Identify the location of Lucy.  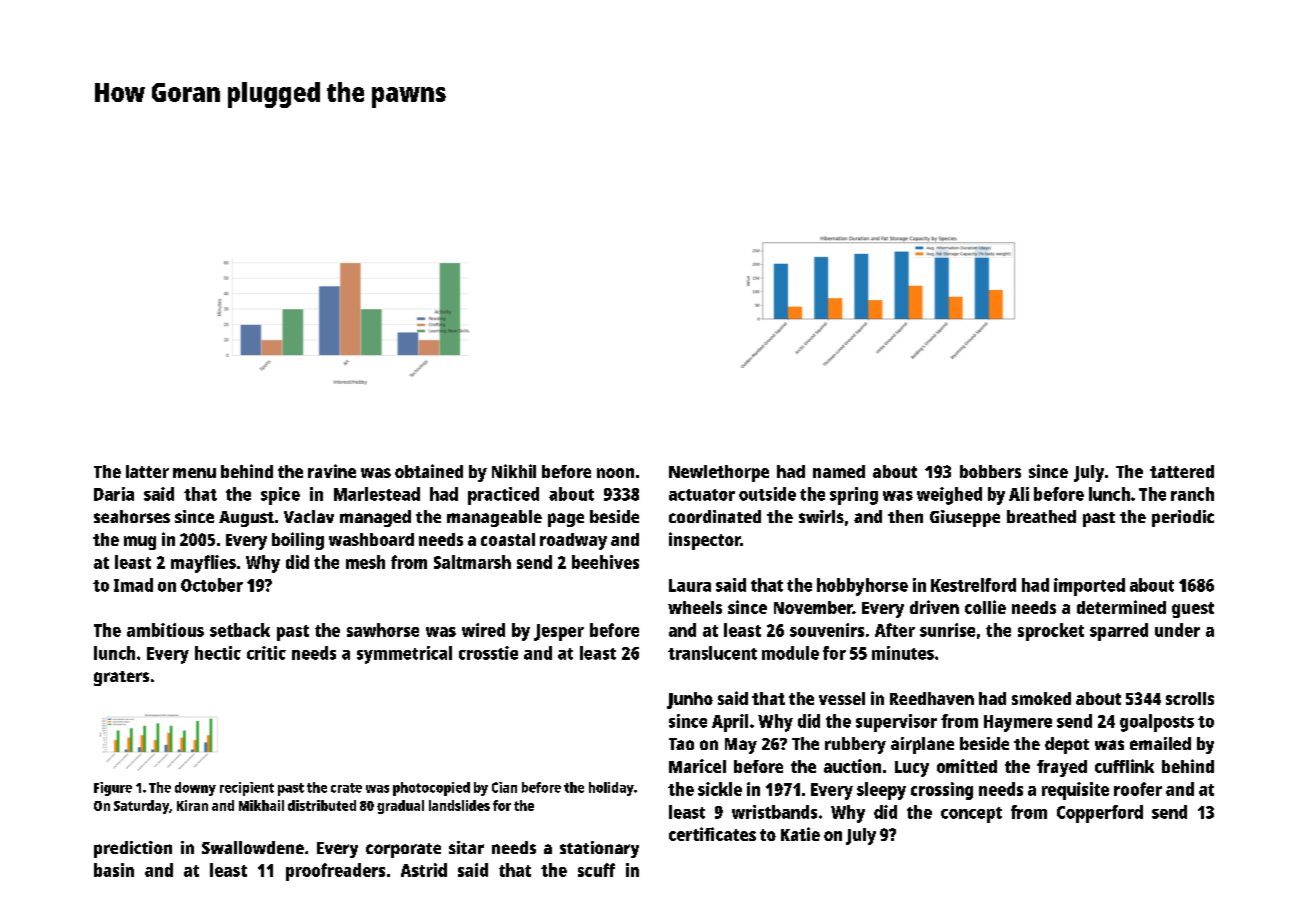
(912, 769).
